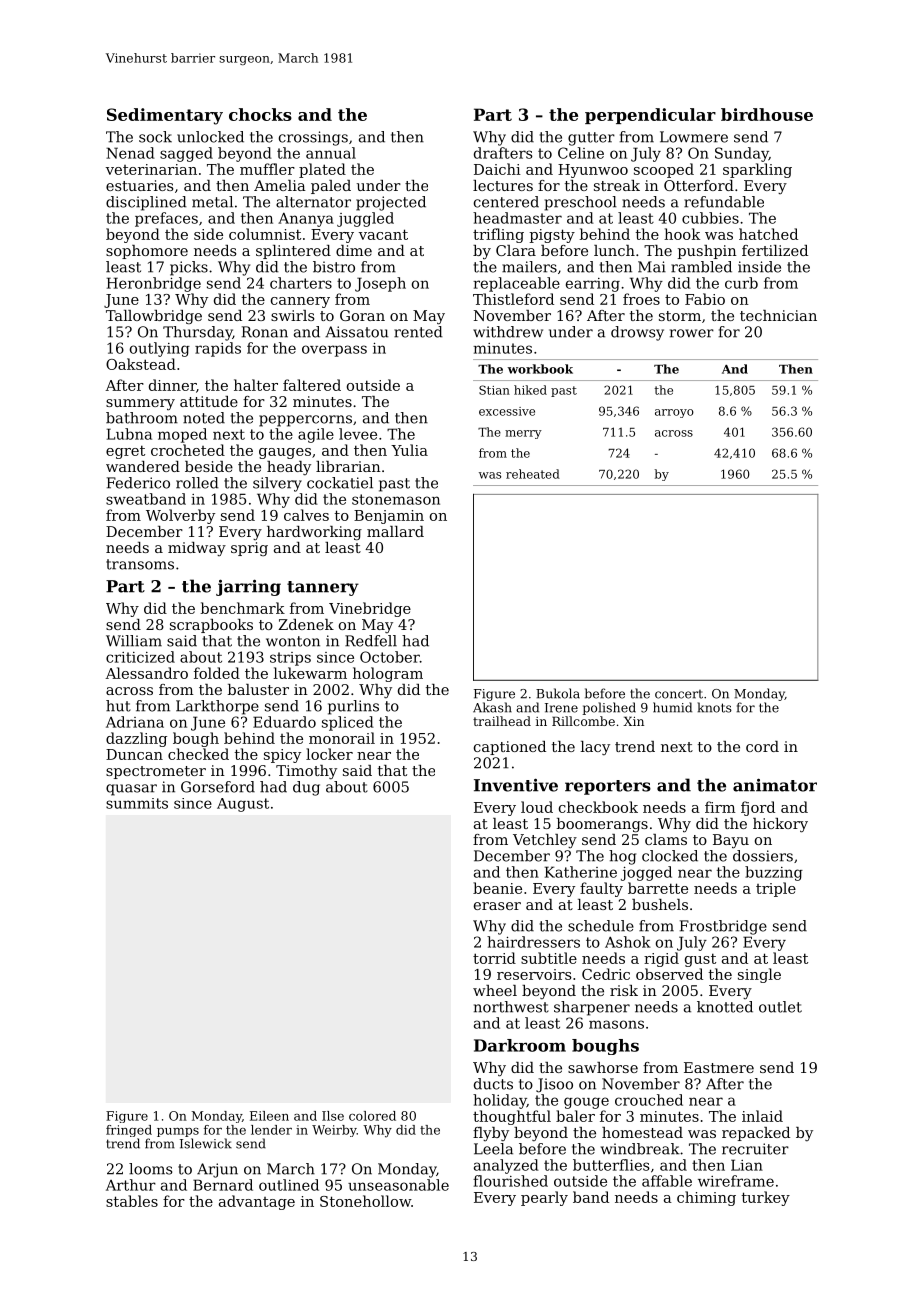 The width and height of the screenshot is (924, 1308). Describe the element at coordinates (396, 499) in the screenshot. I see `stonemason` at that location.
